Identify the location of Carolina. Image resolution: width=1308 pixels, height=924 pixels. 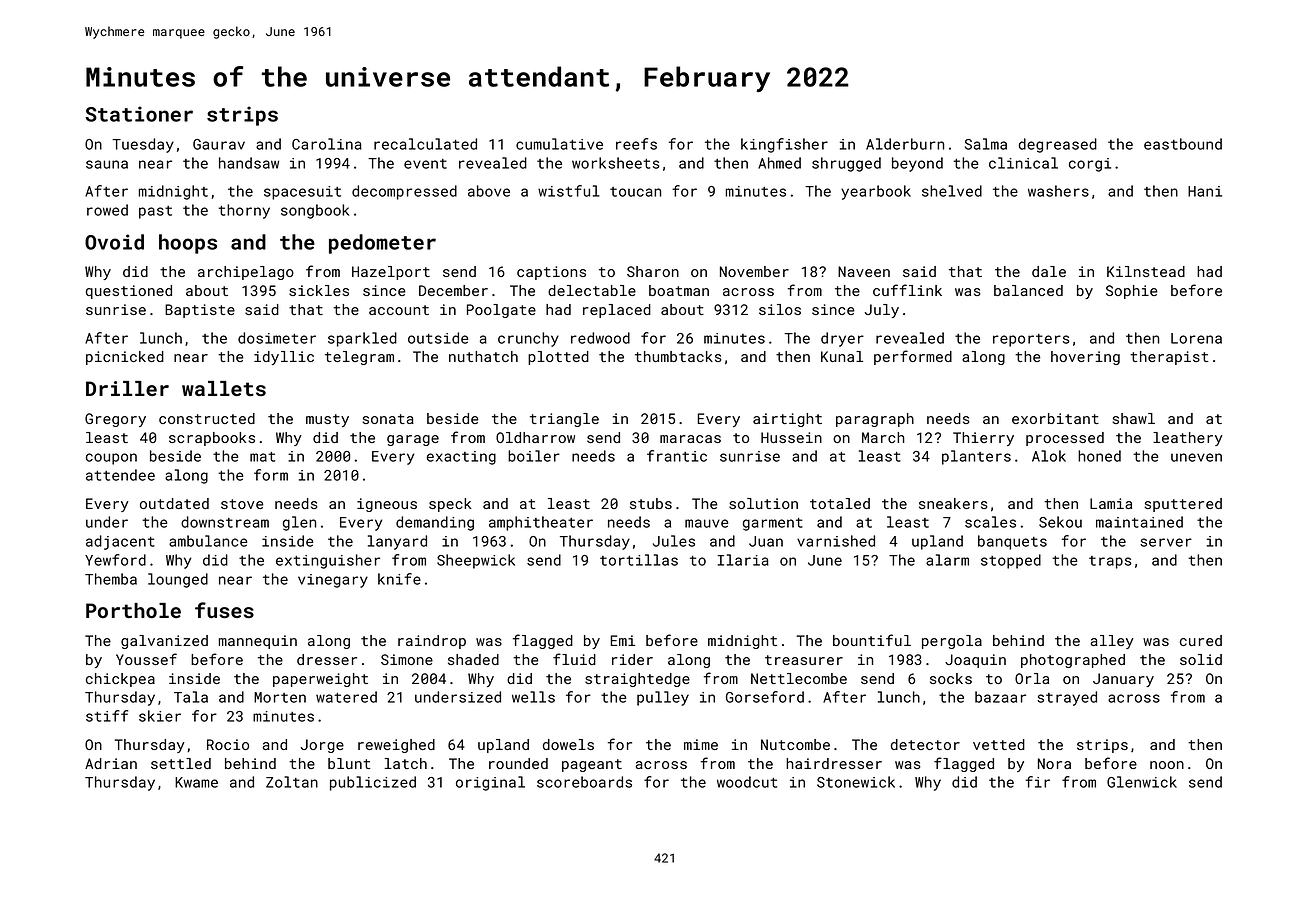
(327, 144).
